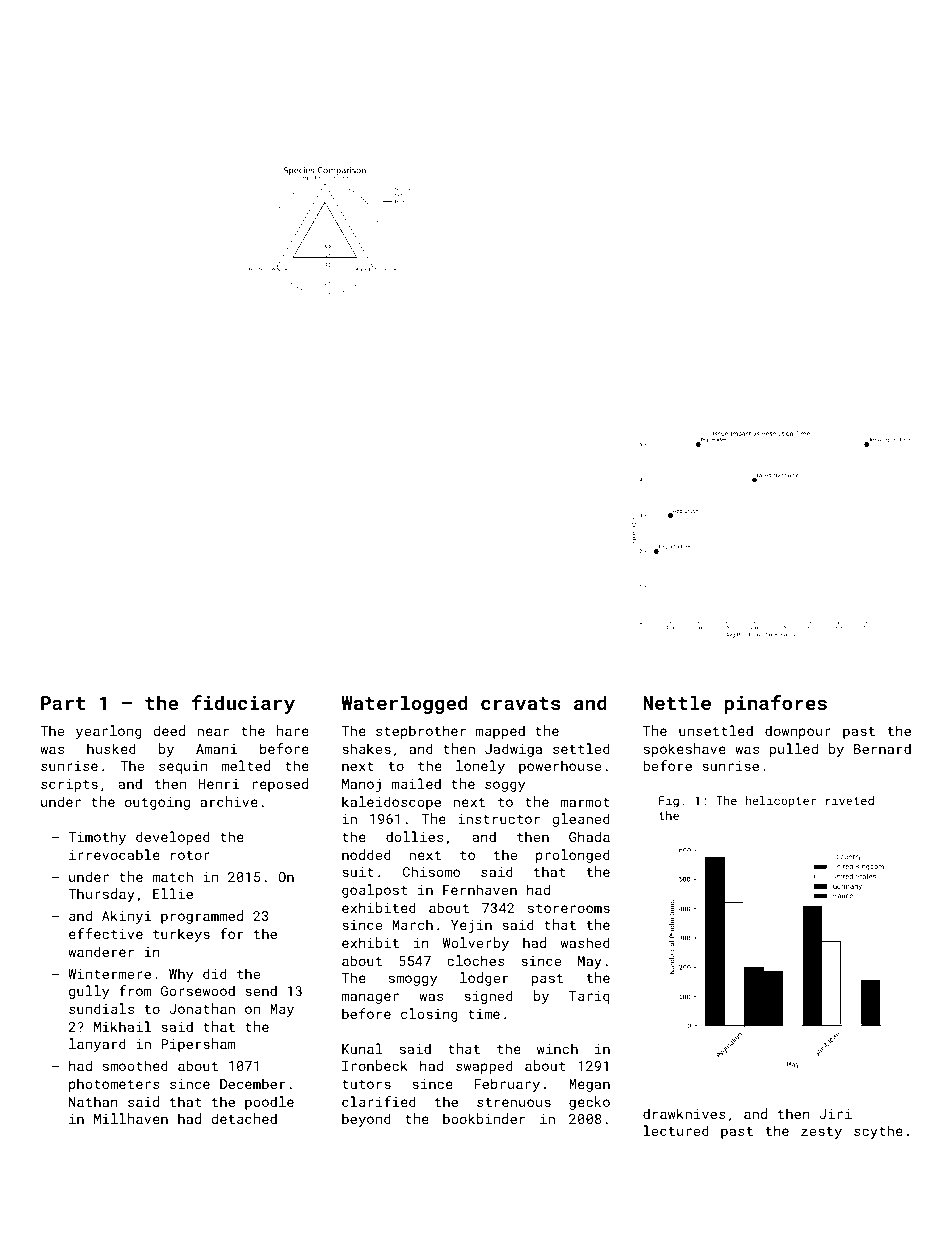  What do you see at coordinates (114, 1085) in the page?
I see `photometers` at bounding box center [114, 1085].
